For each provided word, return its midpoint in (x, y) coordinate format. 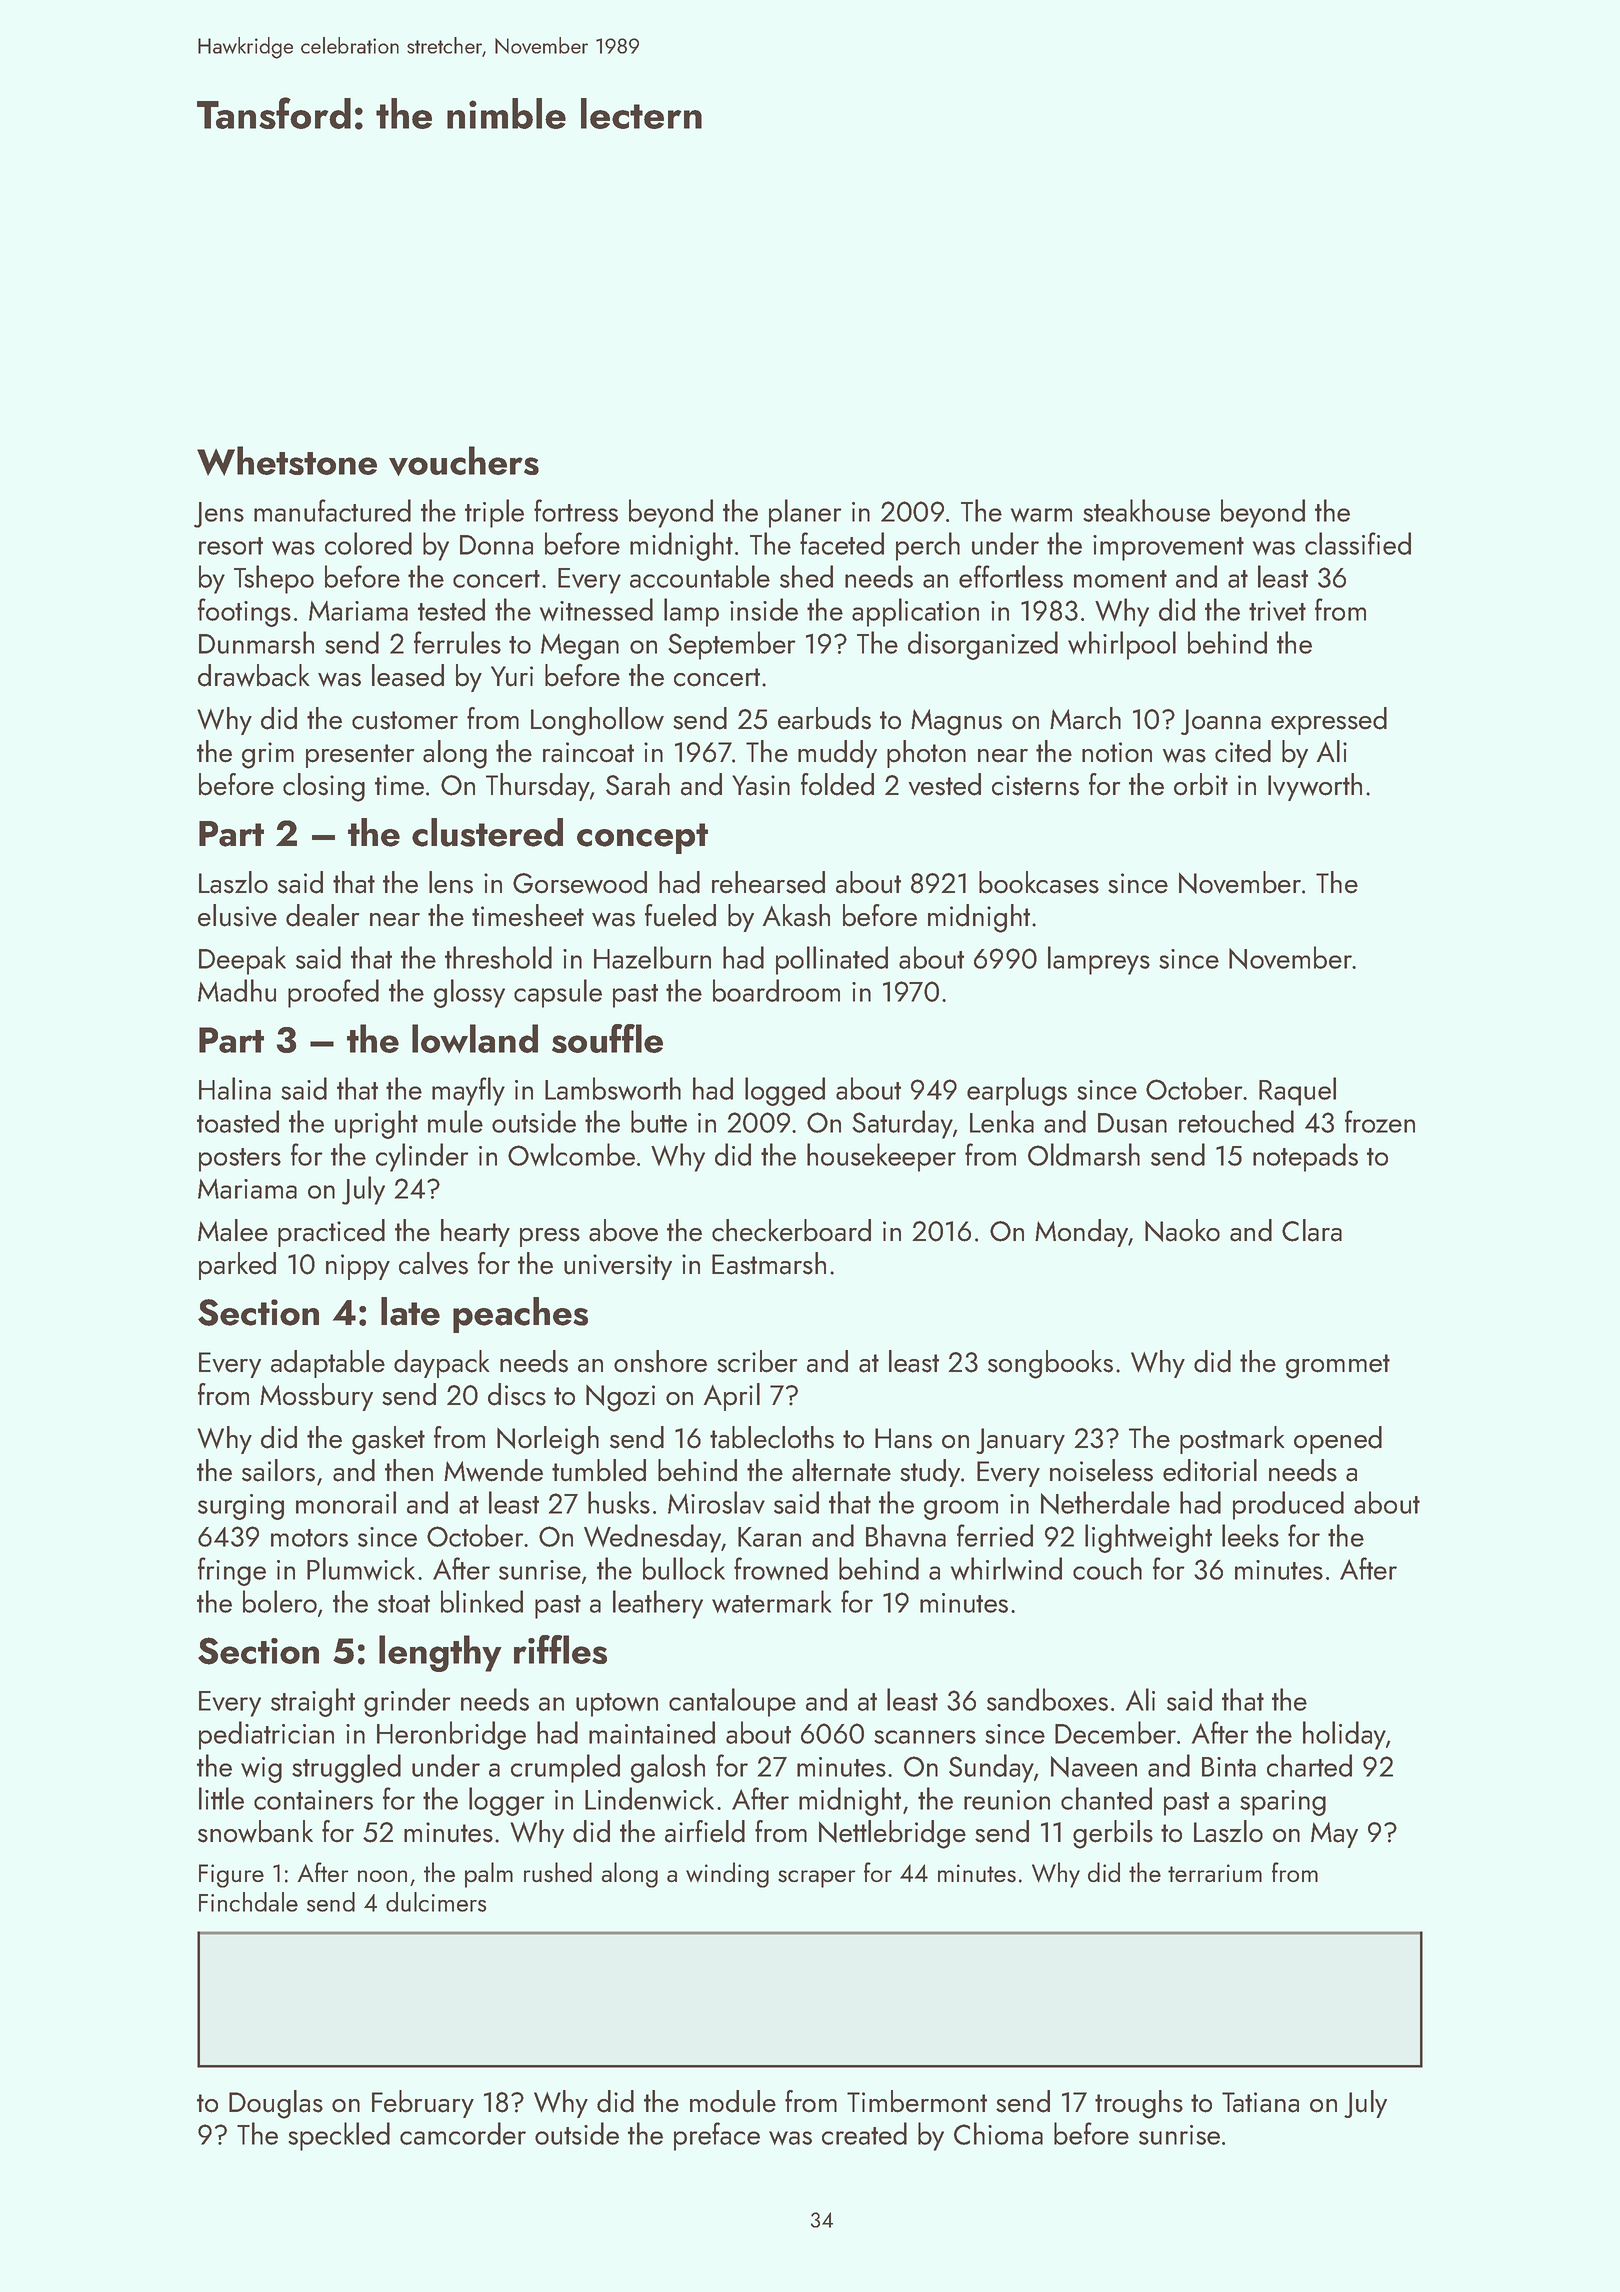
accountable (700, 576)
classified (1358, 543)
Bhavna (906, 1535)
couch (1107, 1568)
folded (837, 784)
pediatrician (266, 1735)
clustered (487, 832)
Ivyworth (1315, 787)
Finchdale (248, 1902)
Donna (496, 545)
